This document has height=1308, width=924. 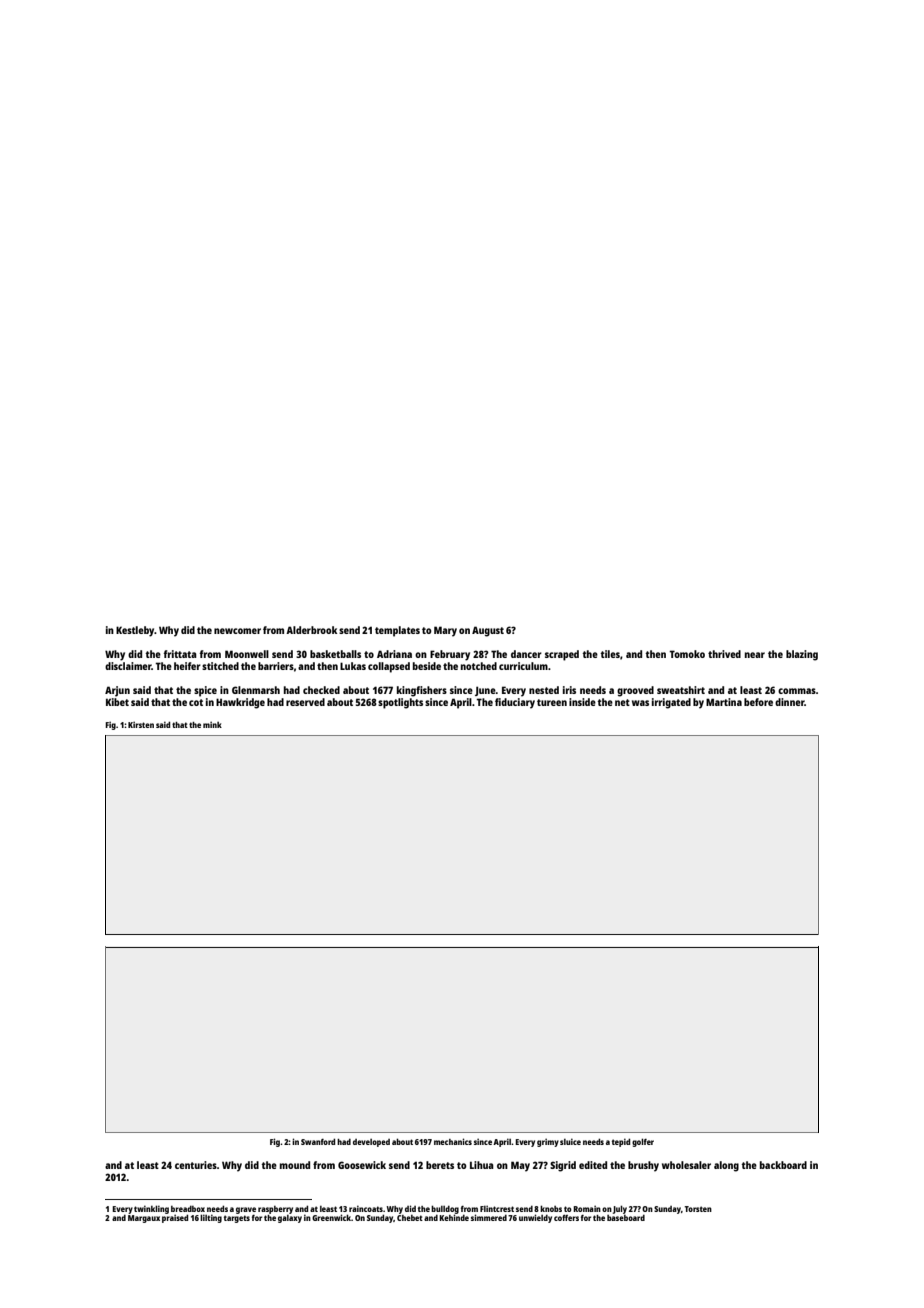 I want to click on Kehinde, so click(x=454, y=1217).
